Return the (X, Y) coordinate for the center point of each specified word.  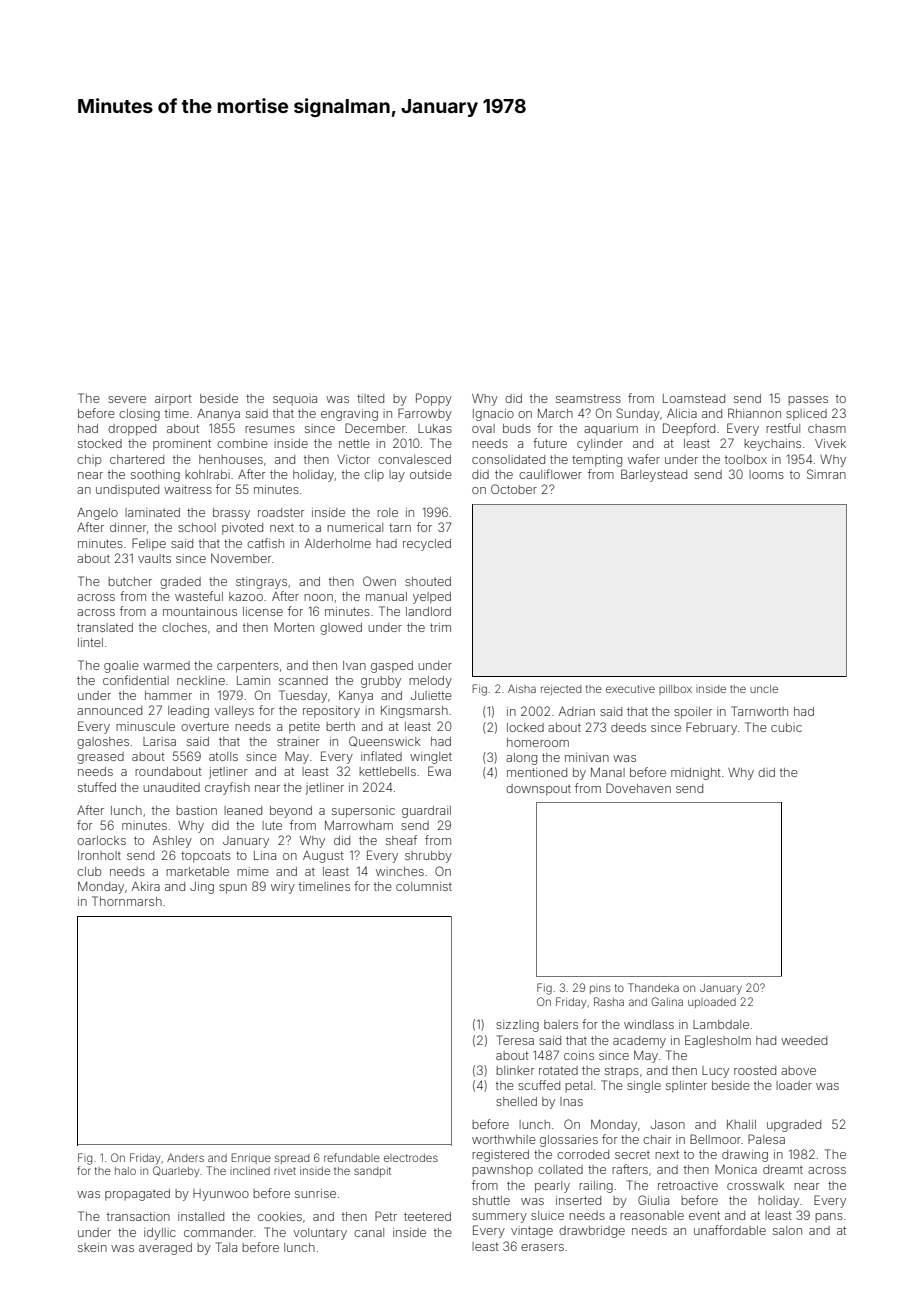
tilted (370, 398)
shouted (428, 581)
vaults (154, 558)
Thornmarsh (127, 901)
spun (233, 889)
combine (242, 443)
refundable (352, 1157)
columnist (424, 886)
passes (808, 400)
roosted (755, 1070)
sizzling (517, 1026)
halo (125, 1171)
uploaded (712, 1003)
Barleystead (654, 475)
